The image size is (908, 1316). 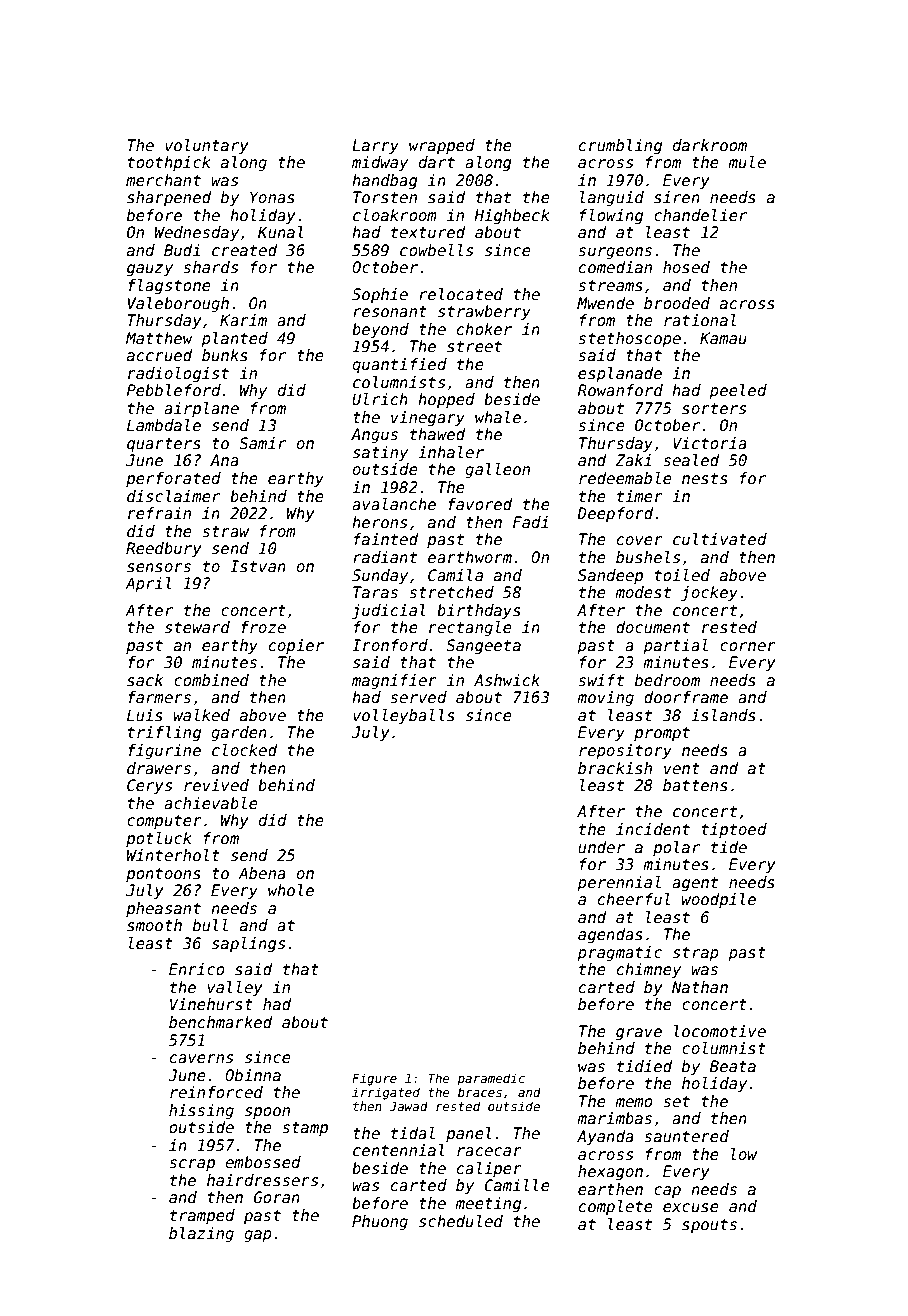 I want to click on Beata, so click(x=733, y=1066).
